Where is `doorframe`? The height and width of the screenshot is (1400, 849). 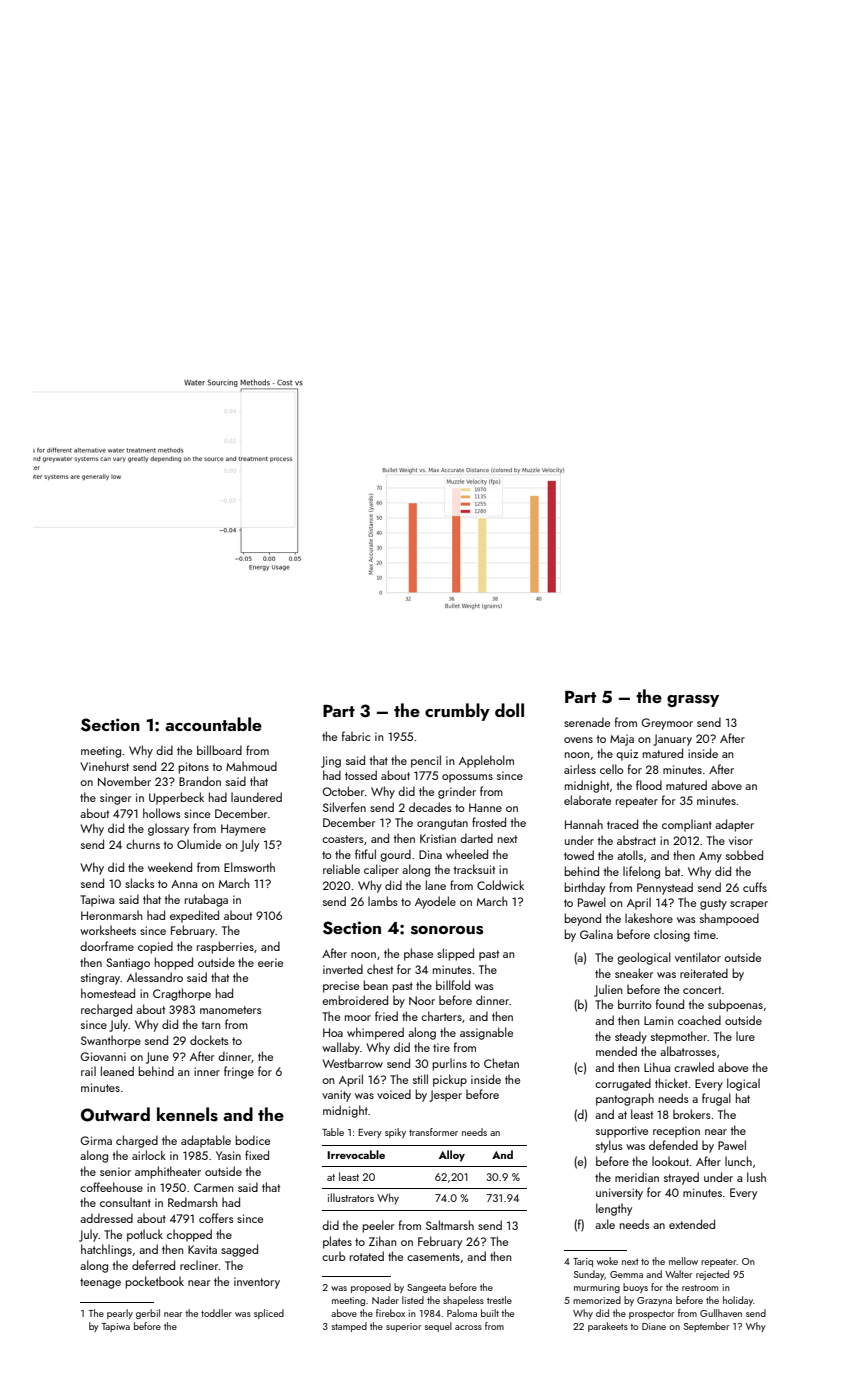 doorframe is located at coordinates (107, 946).
